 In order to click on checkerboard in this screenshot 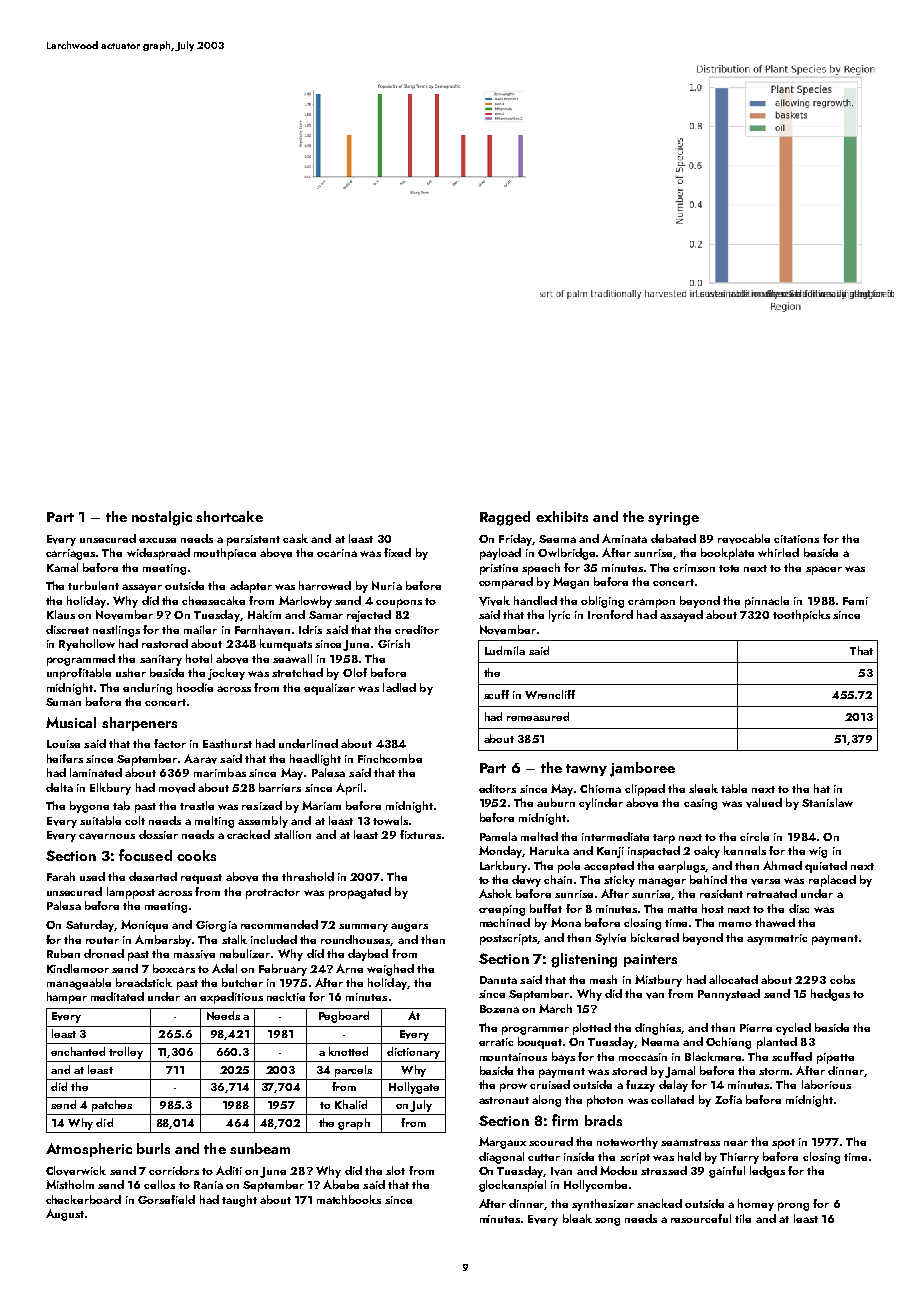, I will do `click(83, 1199)`.
